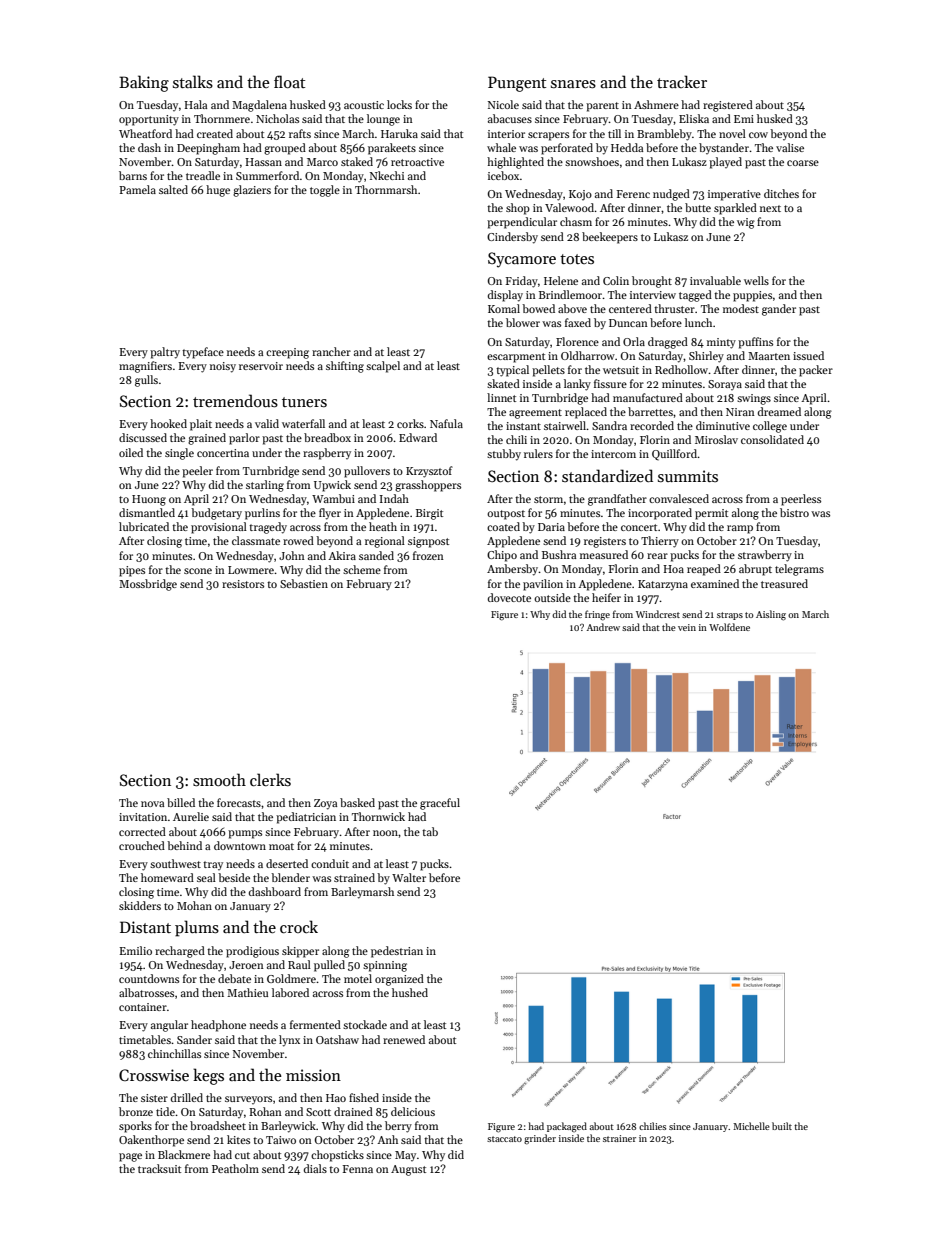 The image size is (952, 1233). Describe the element at coordinates (552, 597) in the screenshot. I see `outside` at that location.
